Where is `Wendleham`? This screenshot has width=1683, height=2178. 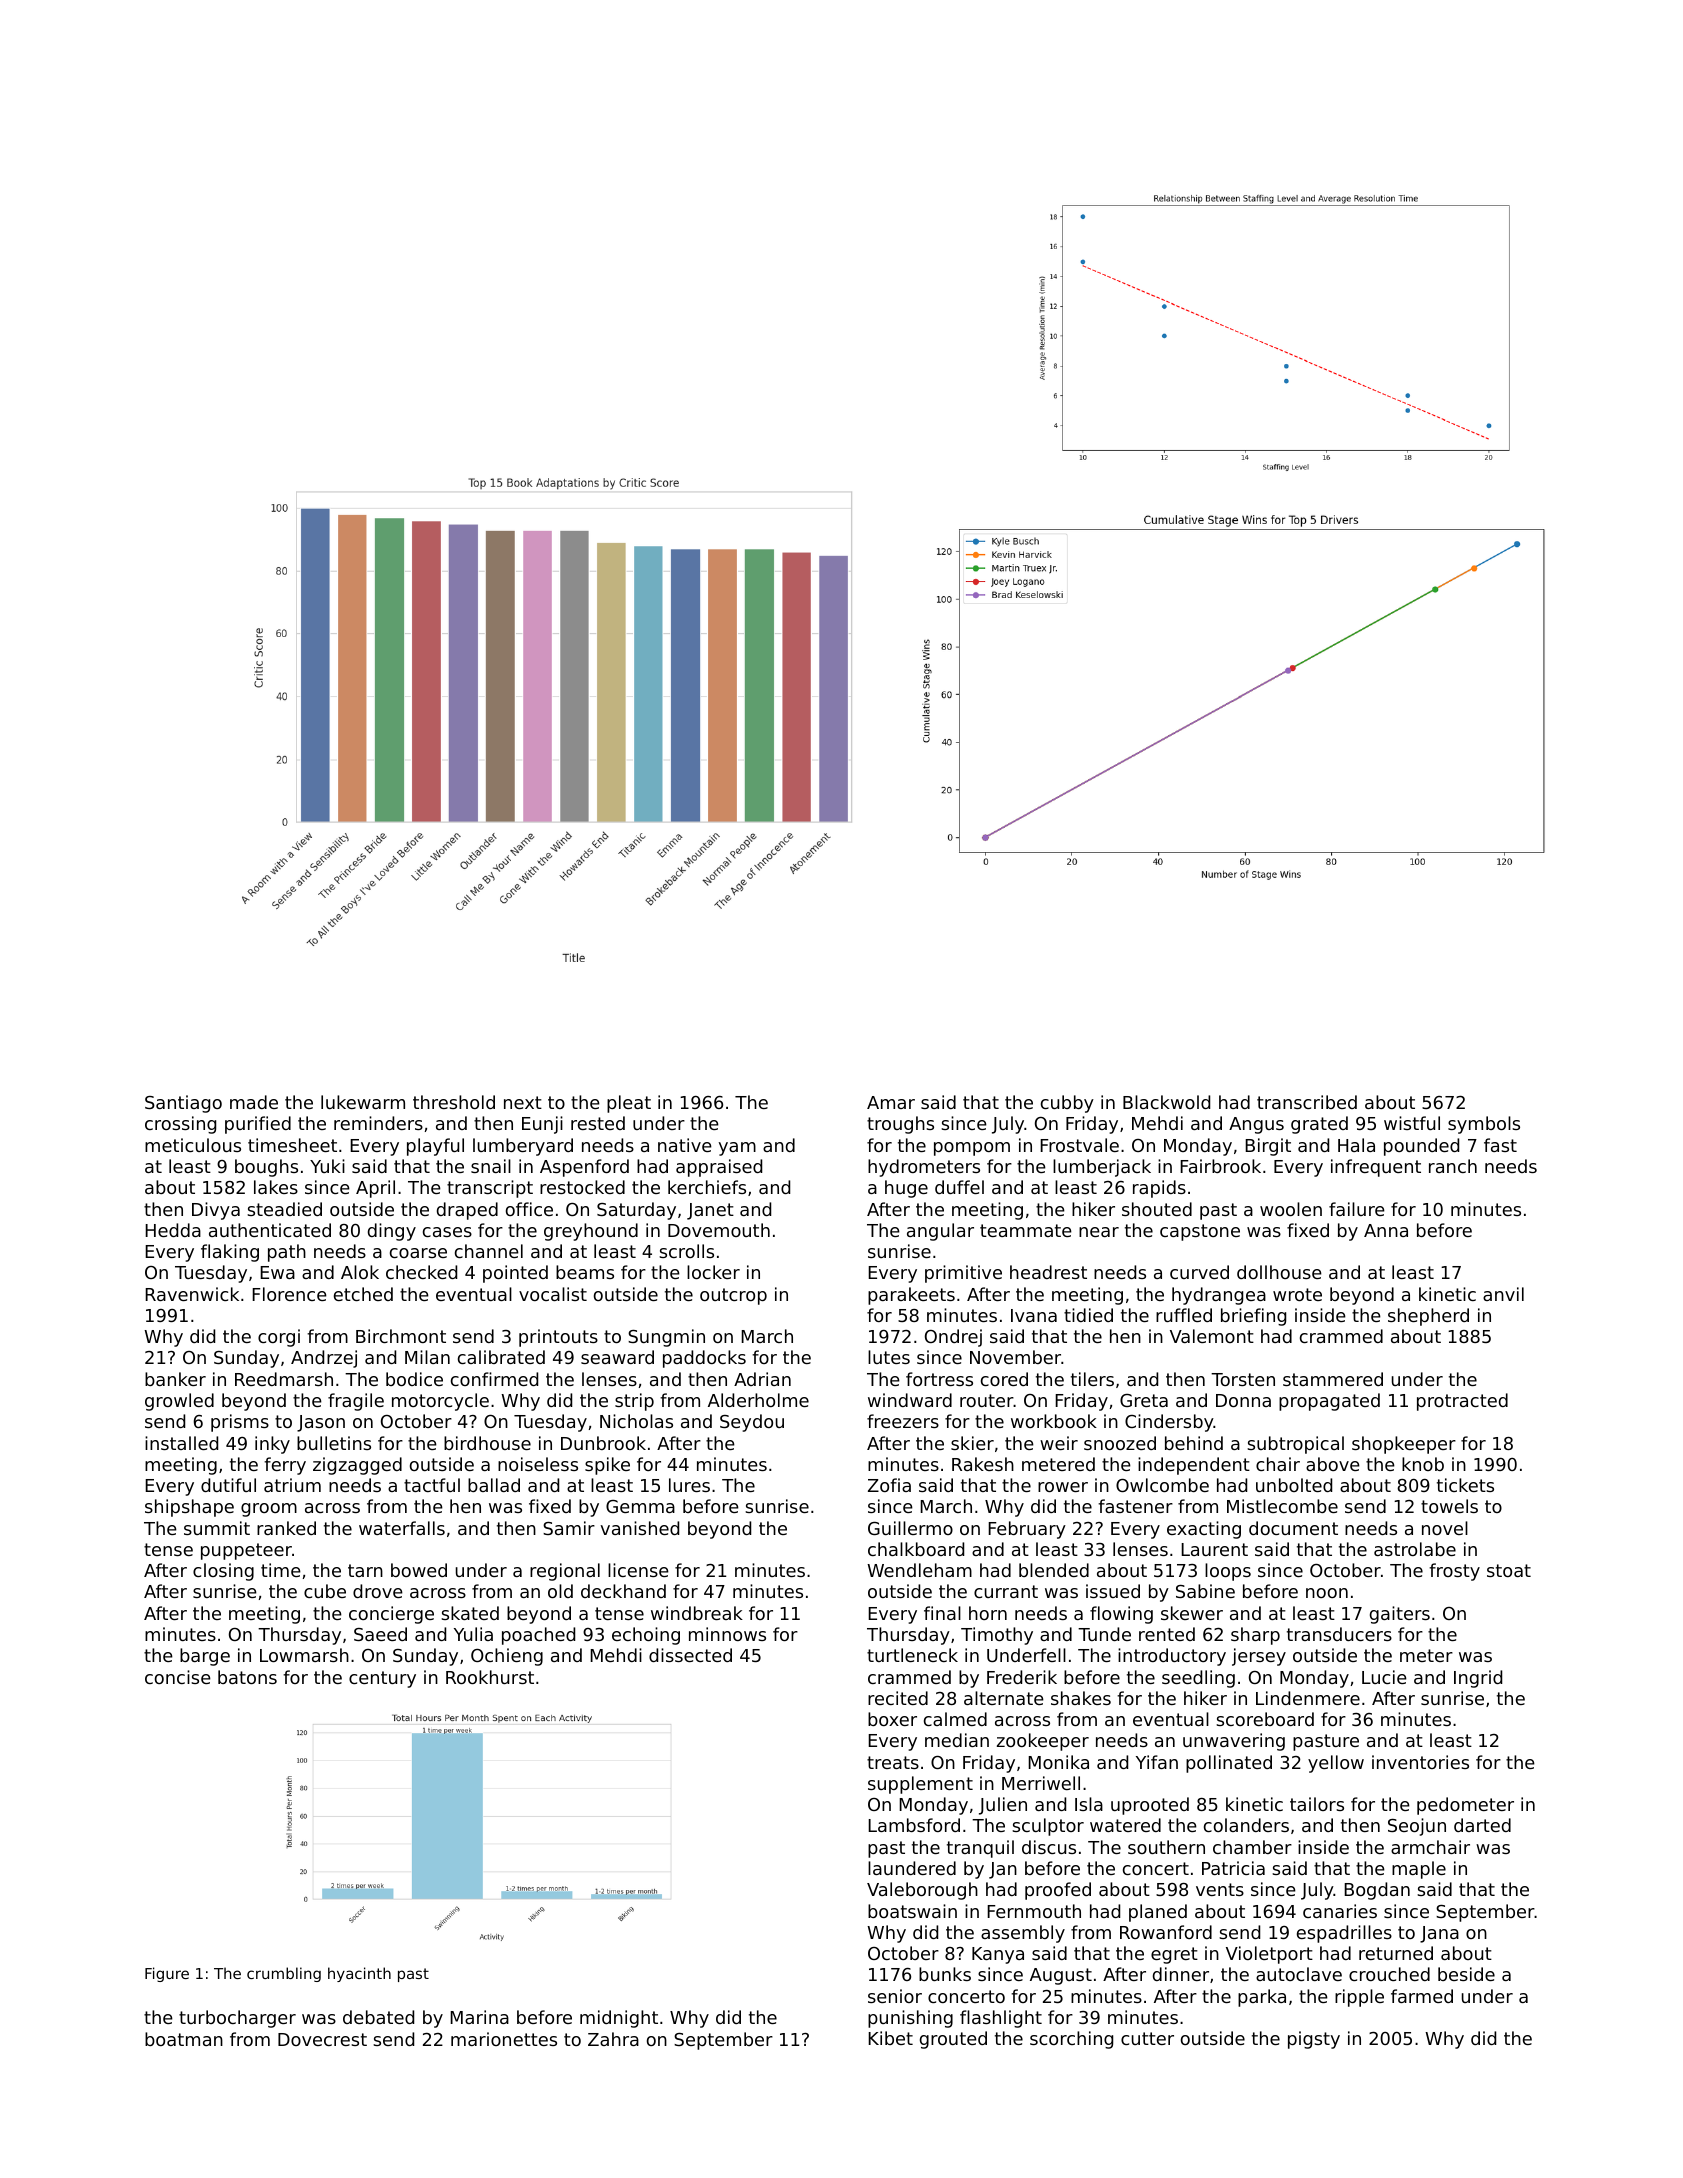 Wendleham is located at coordinates (919, 1570).
